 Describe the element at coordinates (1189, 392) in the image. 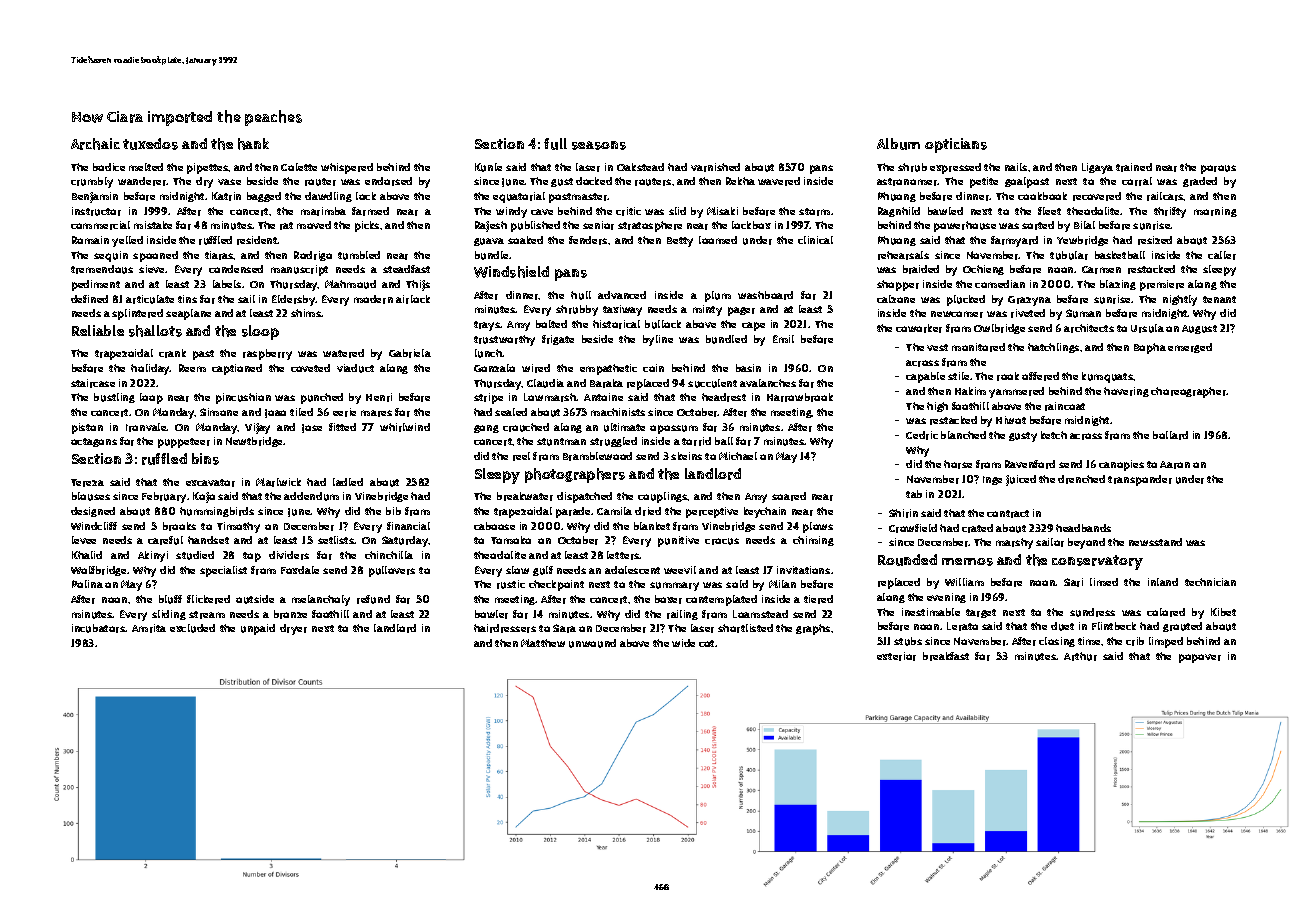

I see `choreographer` at that location.
